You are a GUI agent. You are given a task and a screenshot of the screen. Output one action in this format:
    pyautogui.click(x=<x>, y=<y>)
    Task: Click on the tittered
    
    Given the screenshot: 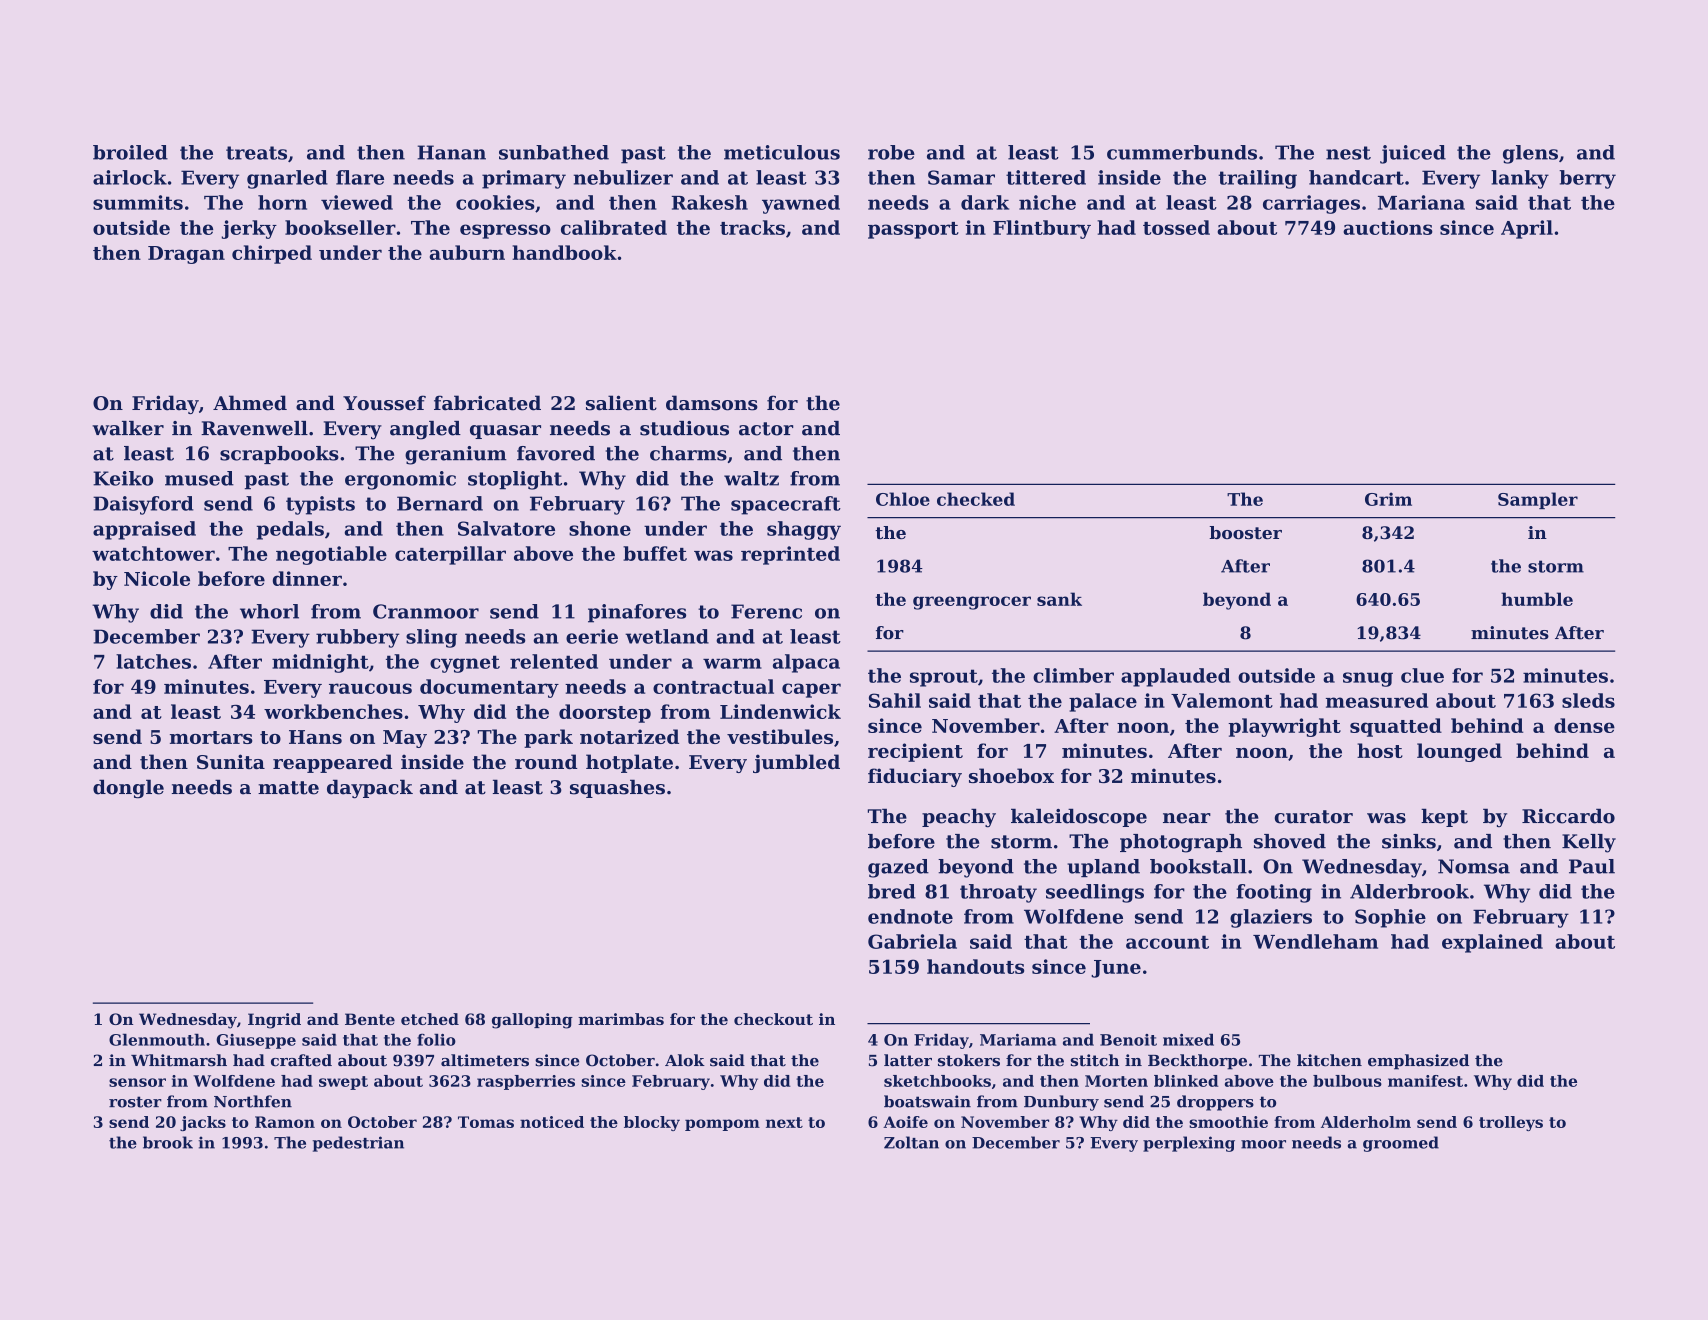 What is the action you would take?
    pyautogui.click(x=1046, y=177)
